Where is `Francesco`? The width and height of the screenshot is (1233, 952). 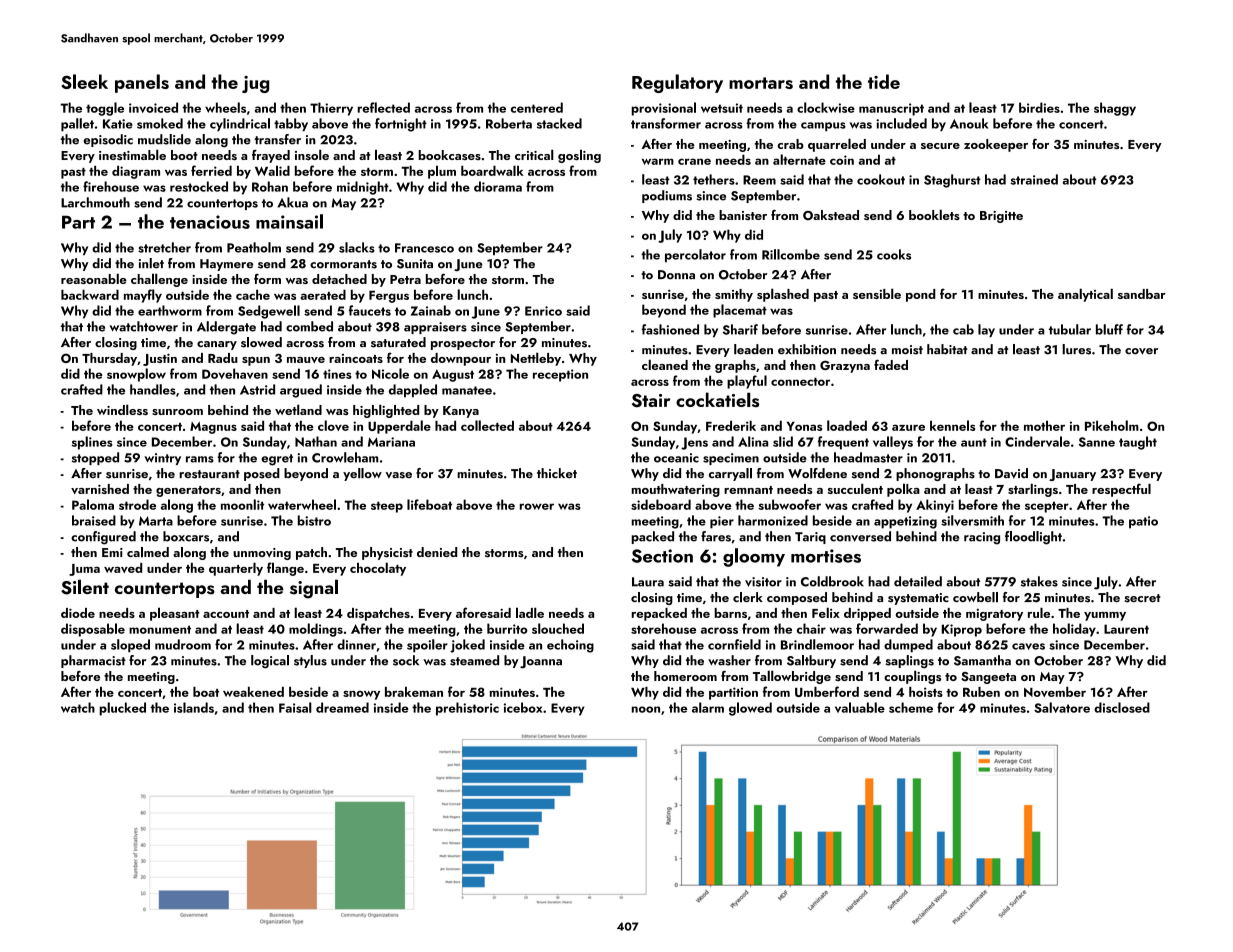
Francesco is located at coordinates (424, 248).
